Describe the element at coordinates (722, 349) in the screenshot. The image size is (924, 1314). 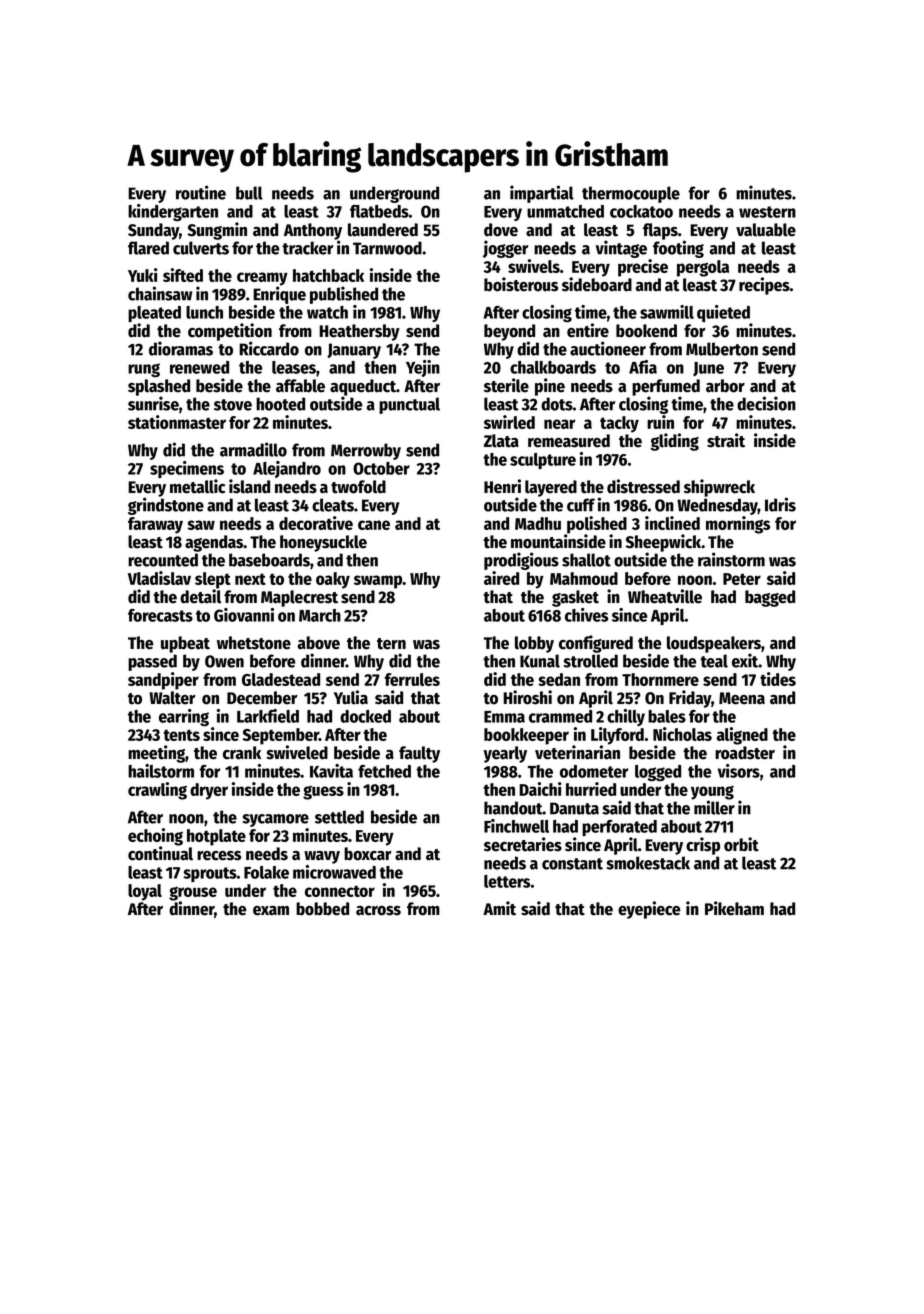
I see `Mulberton` at that location.
